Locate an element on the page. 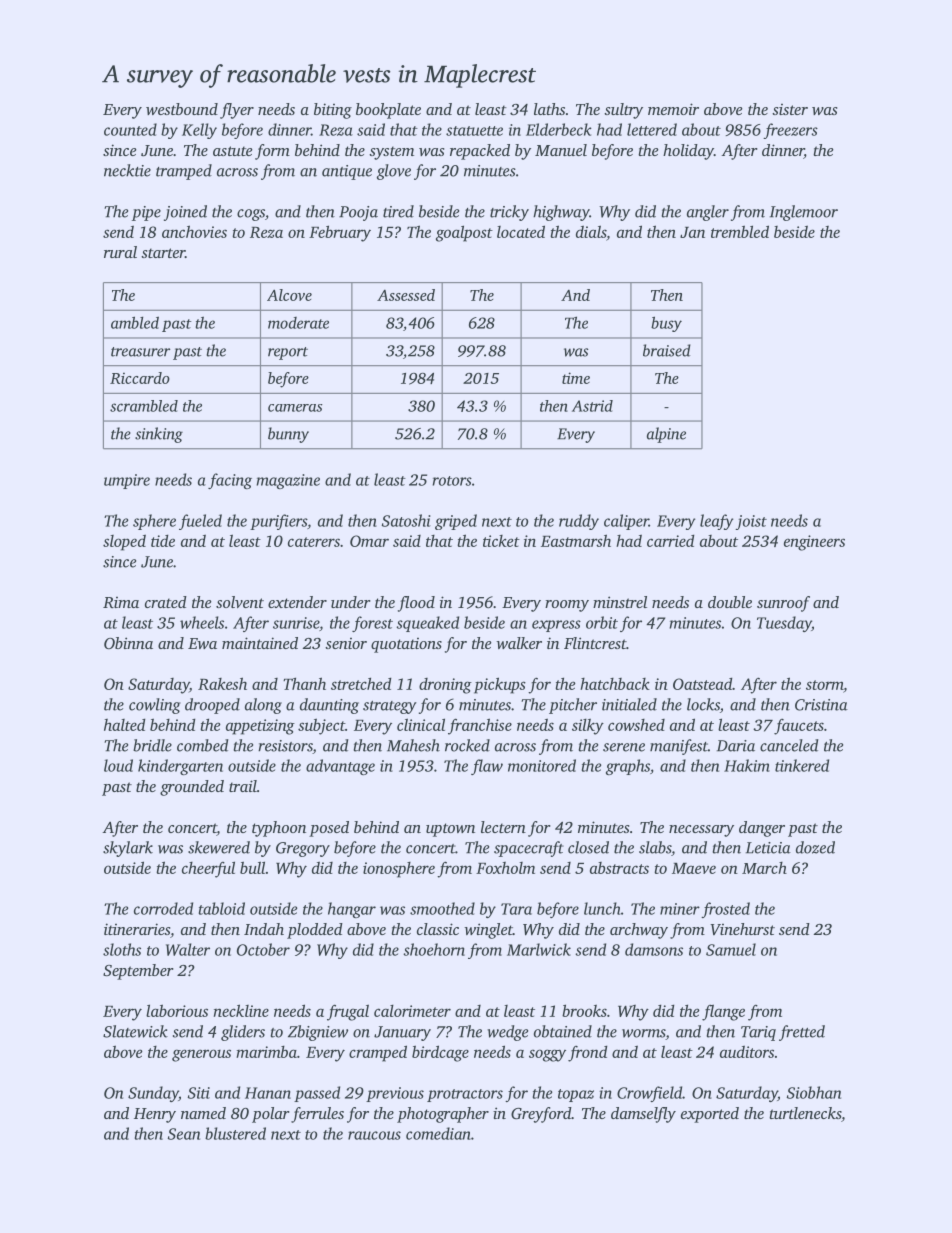 The height and width of the document is (1233, 952). under is located at coordinates (351, 602).
